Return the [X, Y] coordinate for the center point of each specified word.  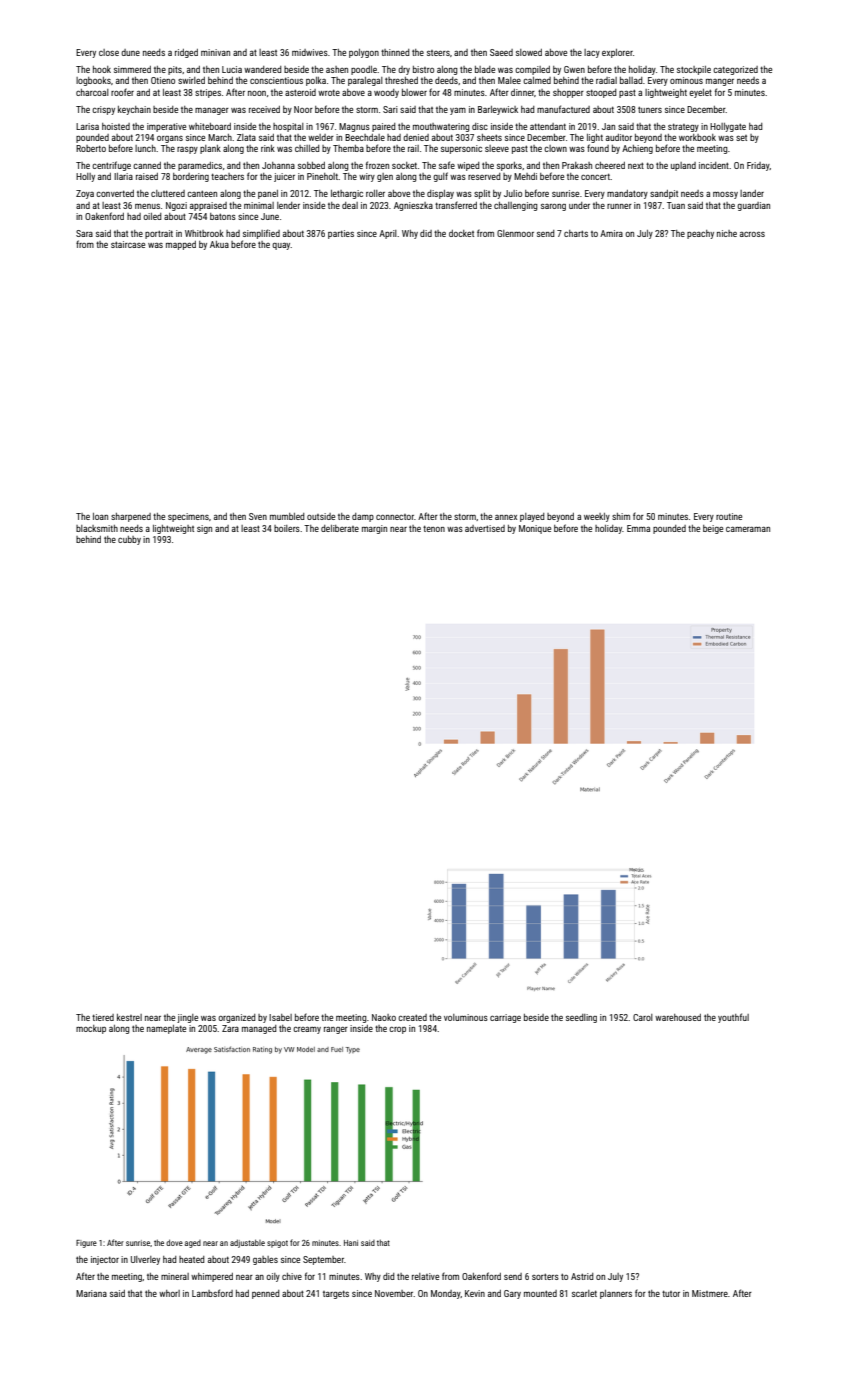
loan [100, 516]
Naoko [384, 1017]
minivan [215, 52]
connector [395, 517]
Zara [230, 1028]
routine [729, 516]
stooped [601, 93]
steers [438, 53]
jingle [187, 1018]
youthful [733, 1018]
